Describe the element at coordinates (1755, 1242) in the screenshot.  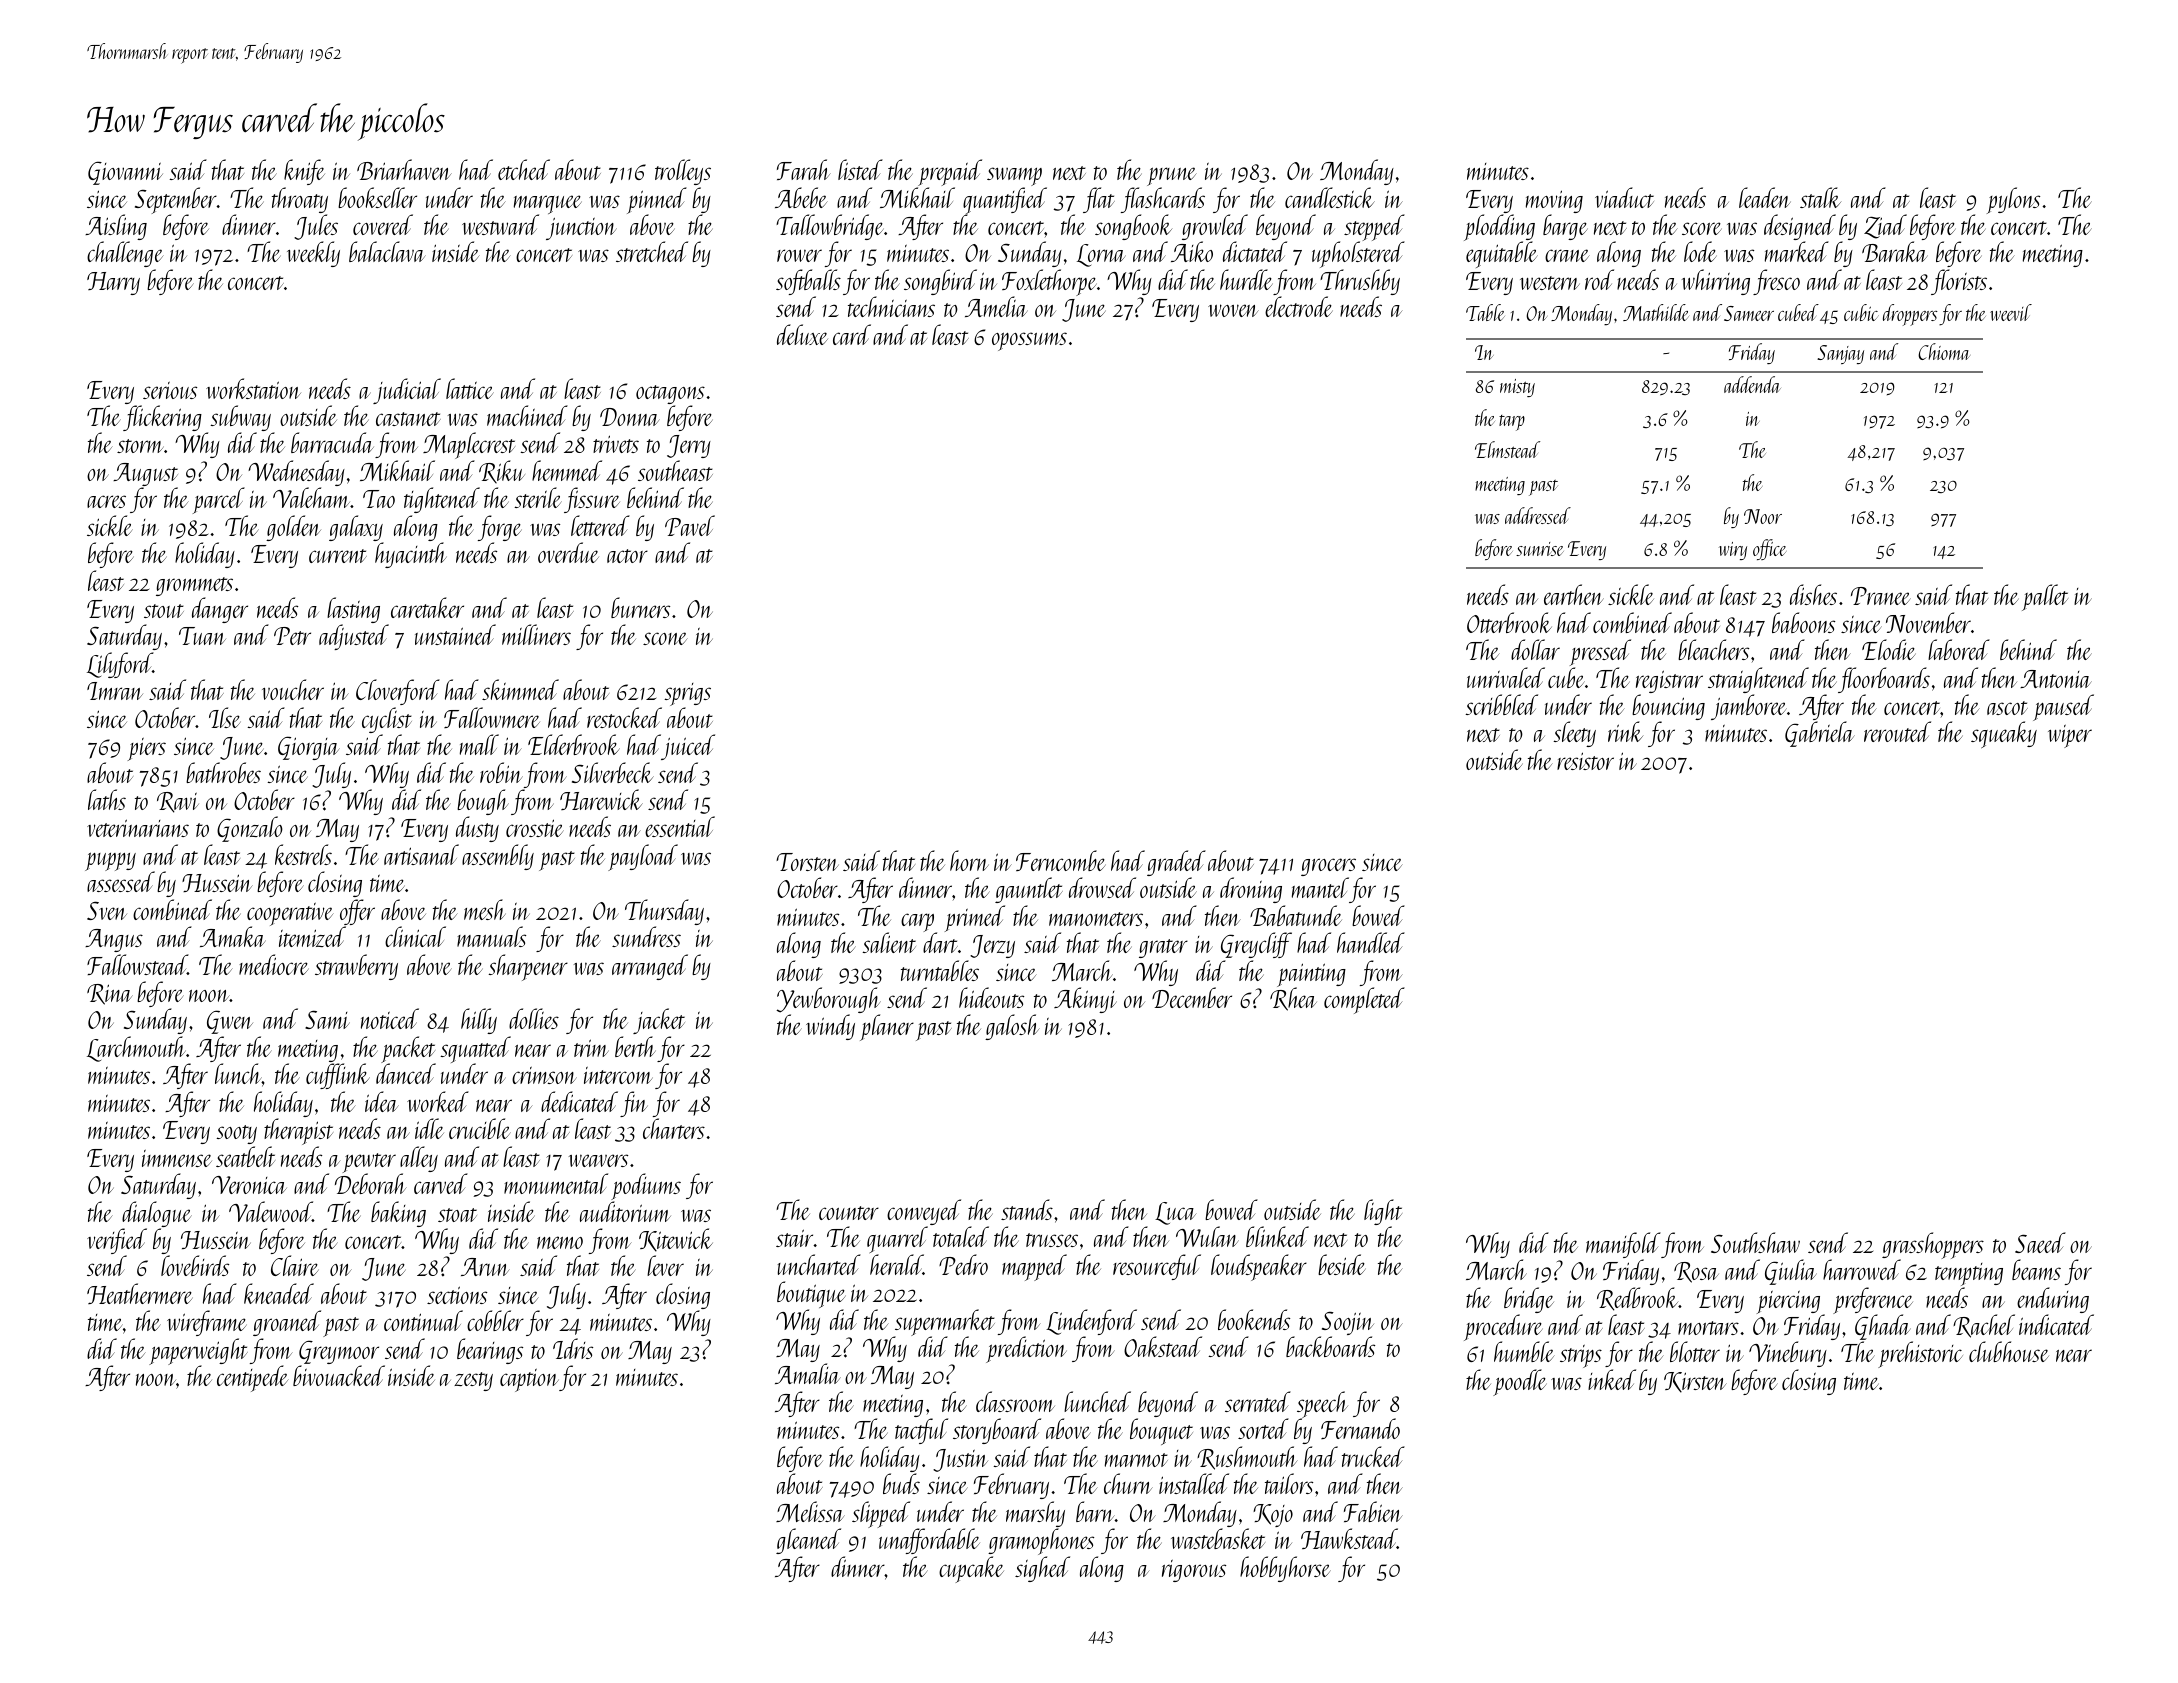
I see `Southshaw` at that location.
